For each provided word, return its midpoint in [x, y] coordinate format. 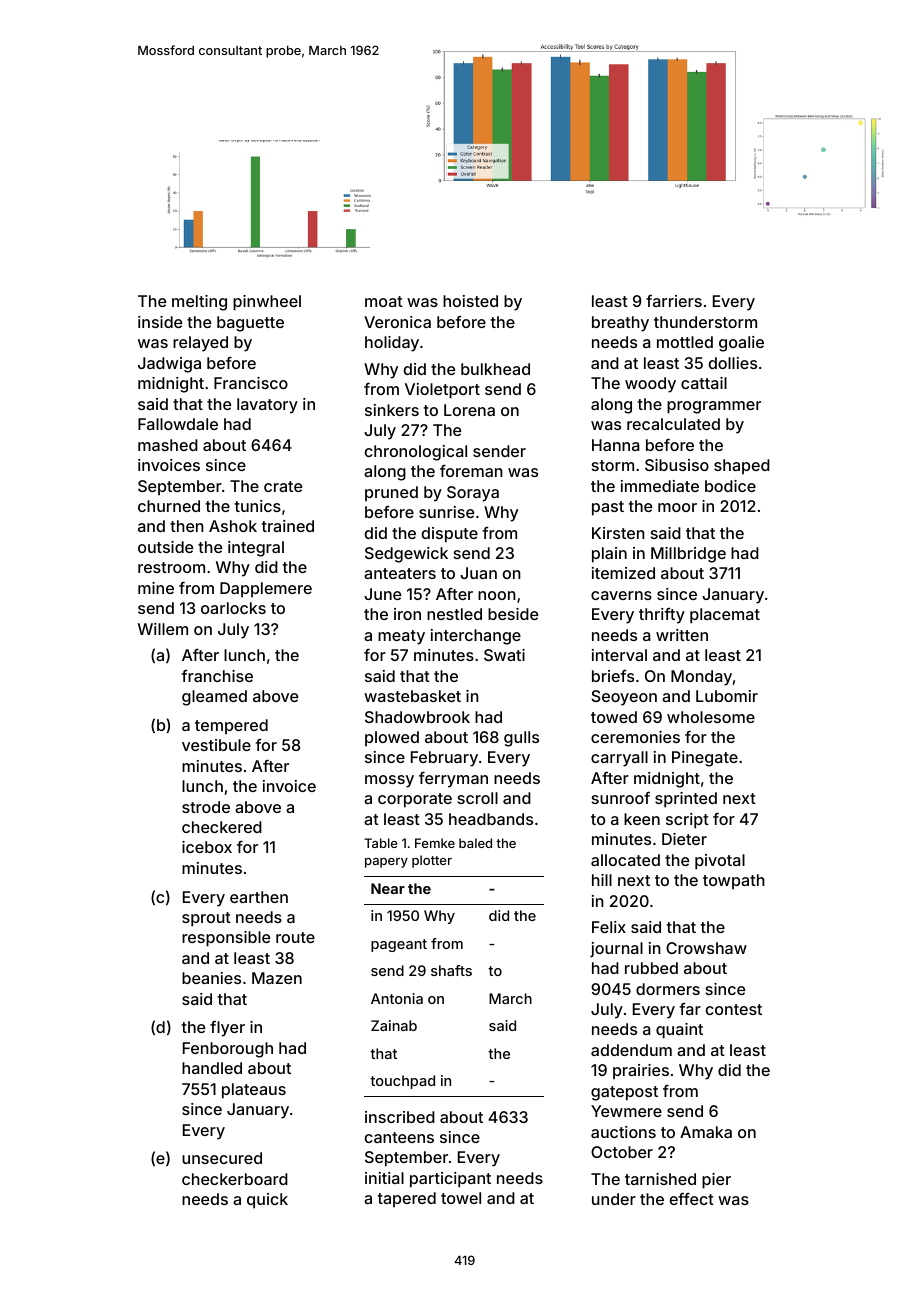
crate [283, 486]
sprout [206, 919]
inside [160, 322]
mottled [685, 342]
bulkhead [495, 369]
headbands [491, 819]
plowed [392, 739]
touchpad [402, 1082]
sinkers [392, 410]
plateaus [254, 1091]
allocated [625, 860]
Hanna [615, 445]
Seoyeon [624, 698]
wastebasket [412, 696]
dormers [668, 989]
